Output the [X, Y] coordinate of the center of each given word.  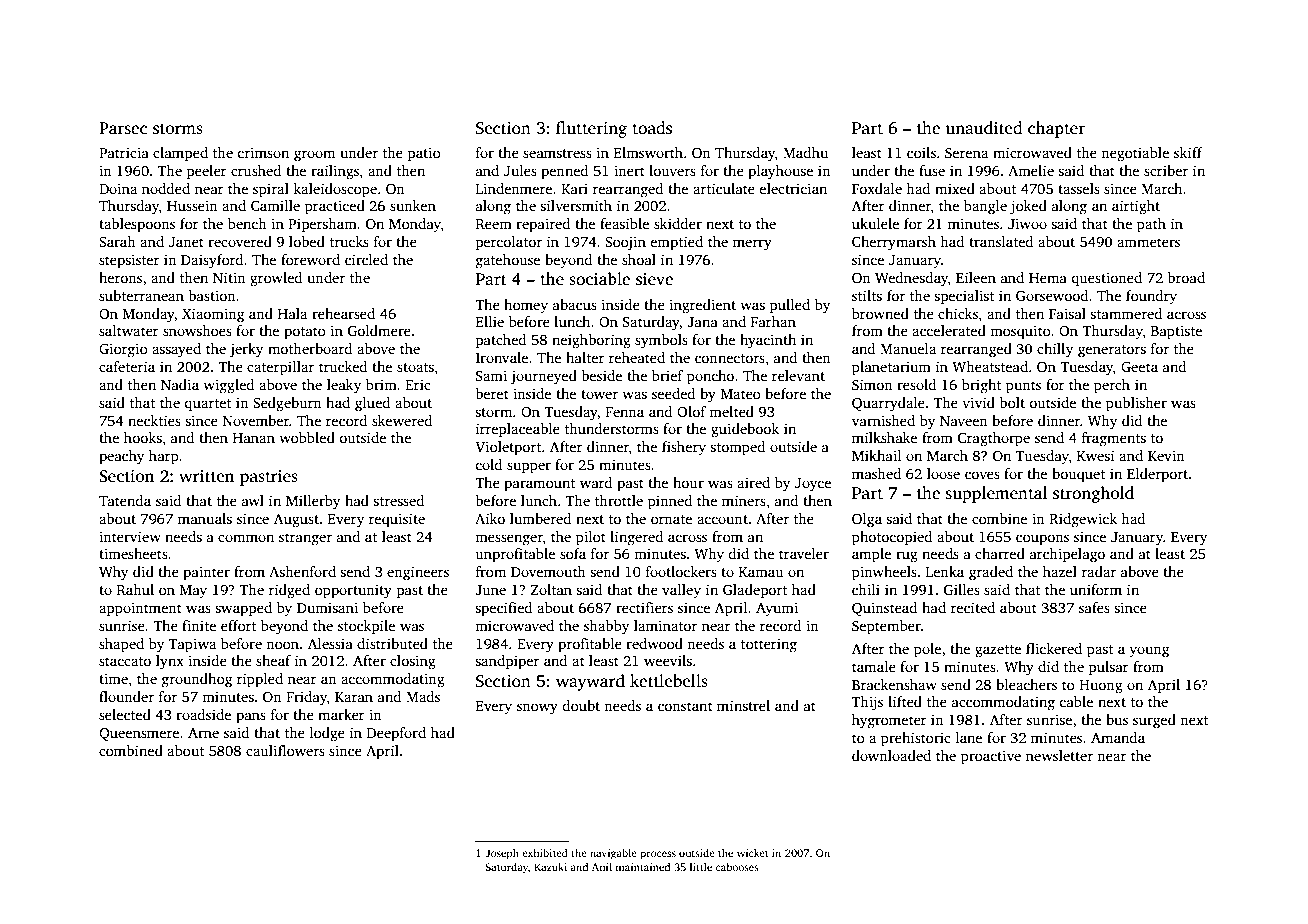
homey [526, 306]
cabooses [737, 867]
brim [381, 384]
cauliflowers [285, 750]
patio [424, 154]
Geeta [1139, 366]
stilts [867, 295]
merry [752, 245]
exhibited [545, 853]
